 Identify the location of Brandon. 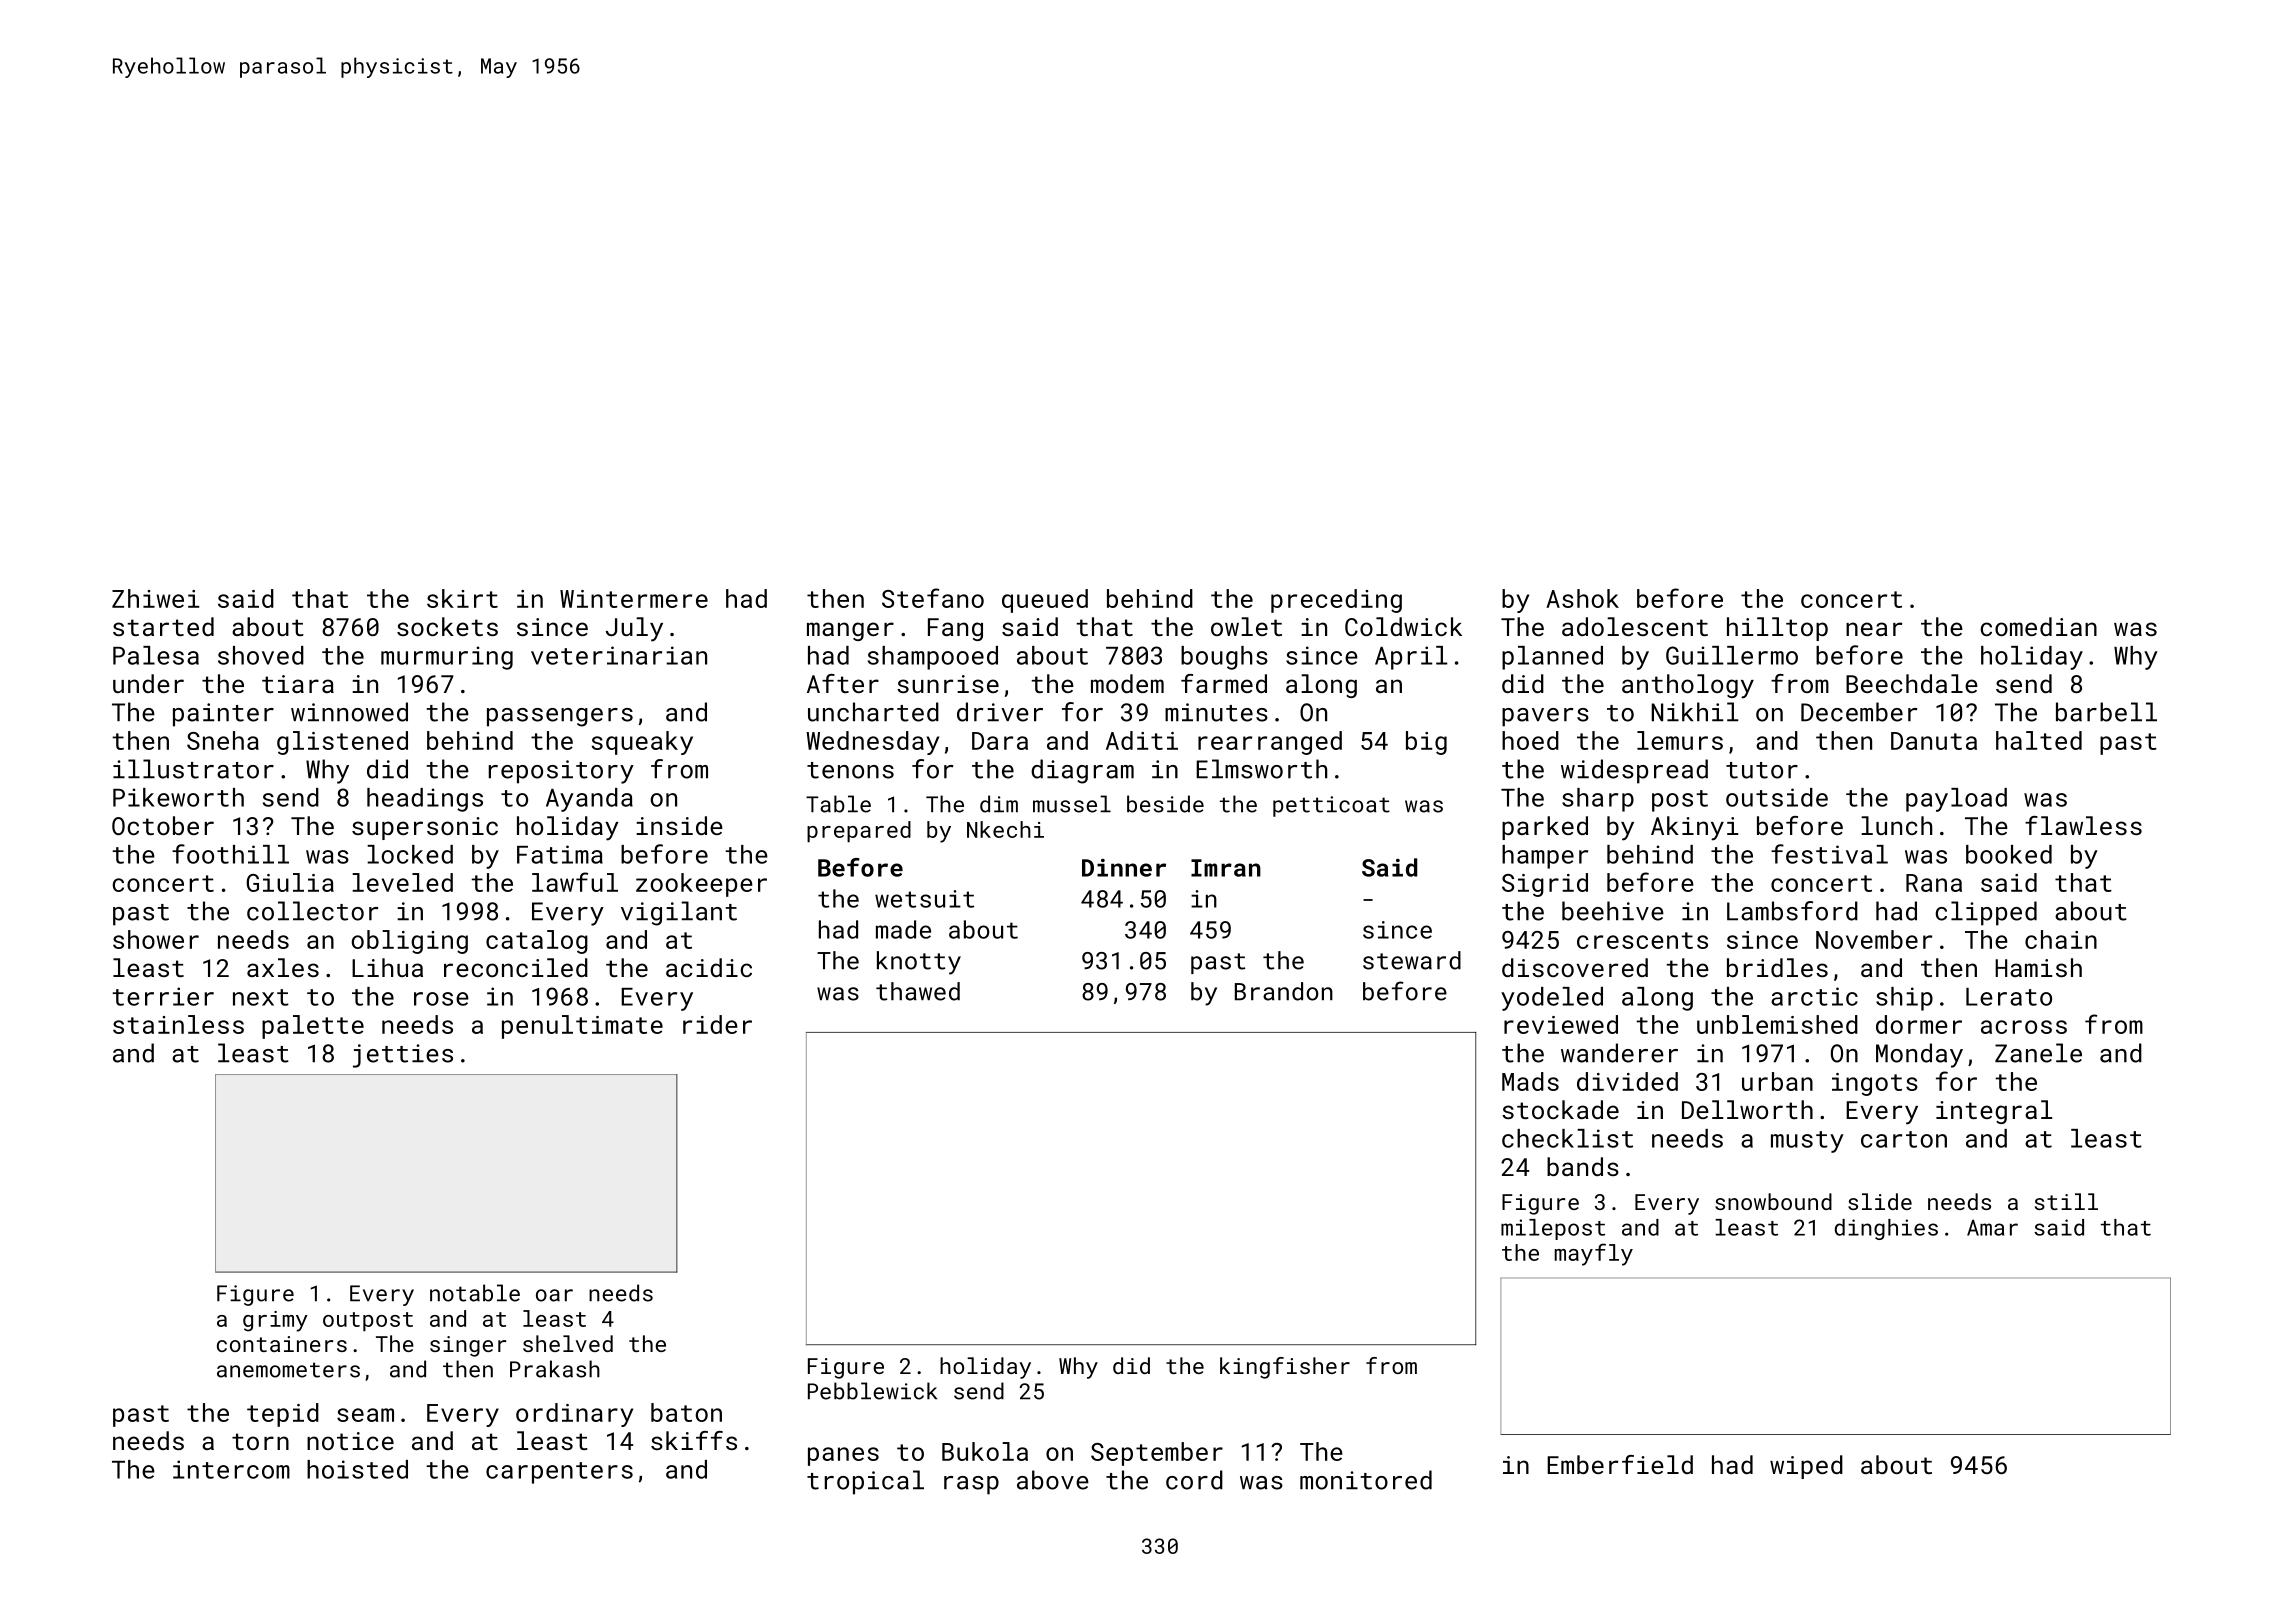
(1284, 991).
